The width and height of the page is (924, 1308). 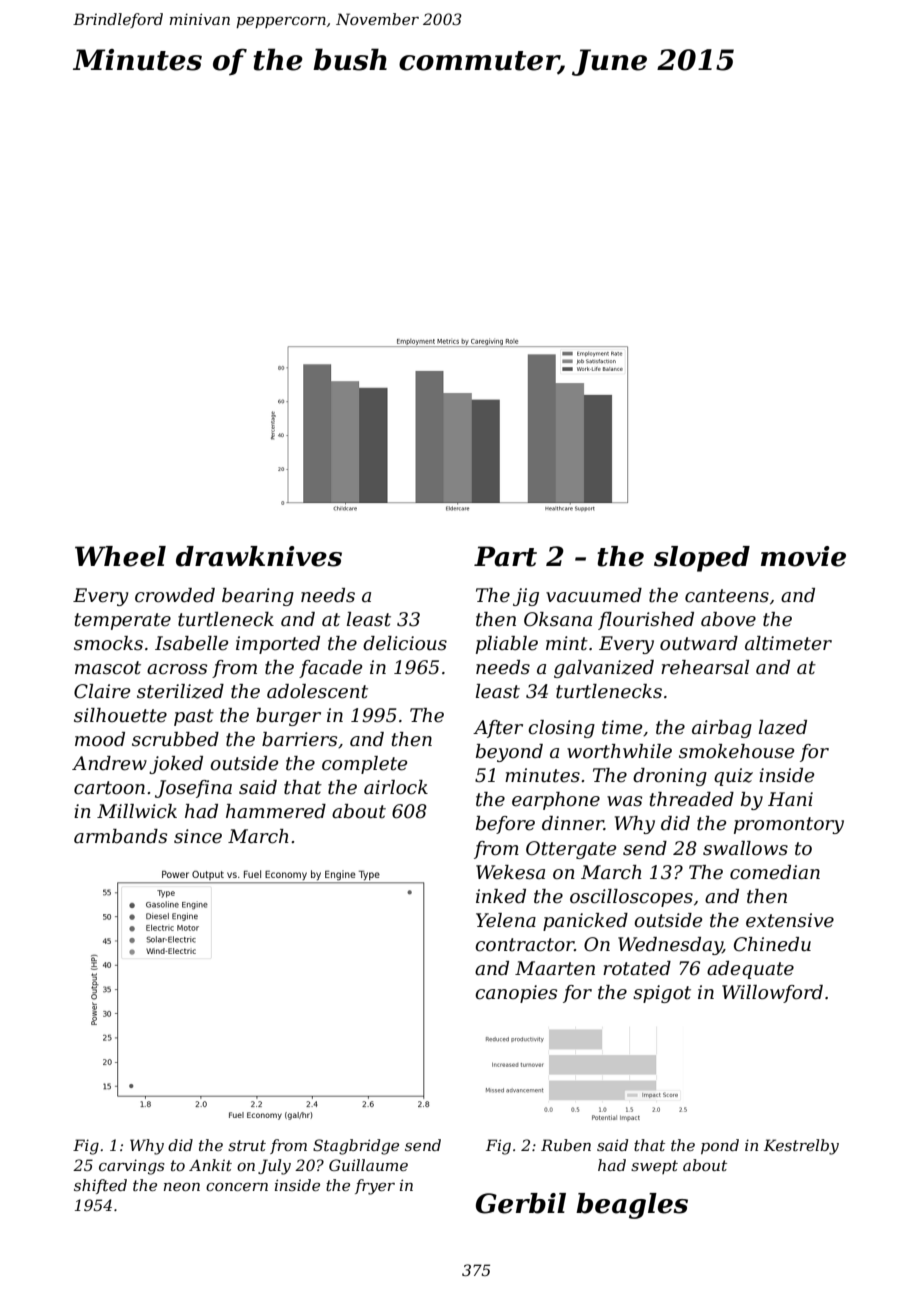 I want to click on fryer, so click(x=375, y=1187).
